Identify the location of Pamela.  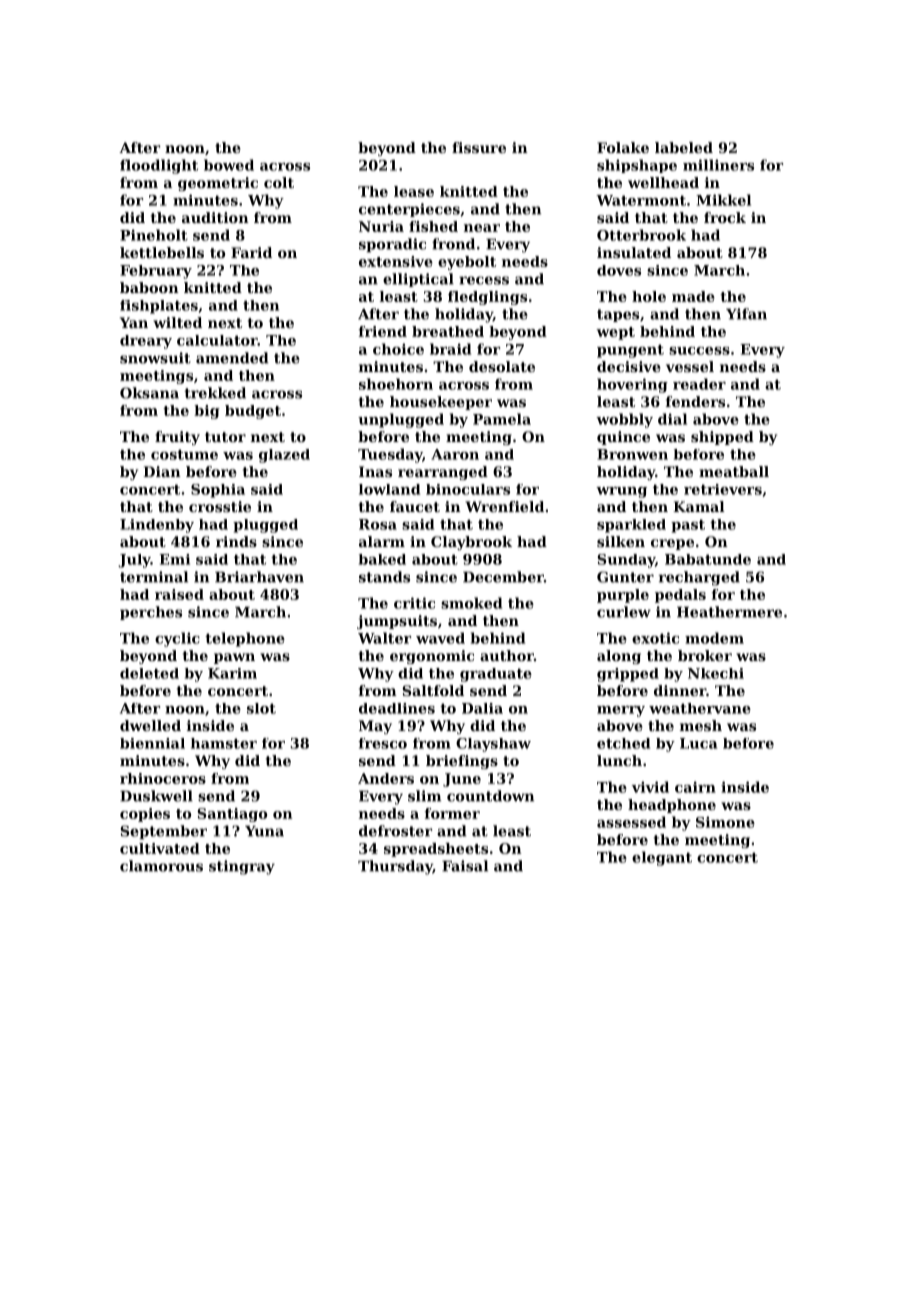
(502, 419).
